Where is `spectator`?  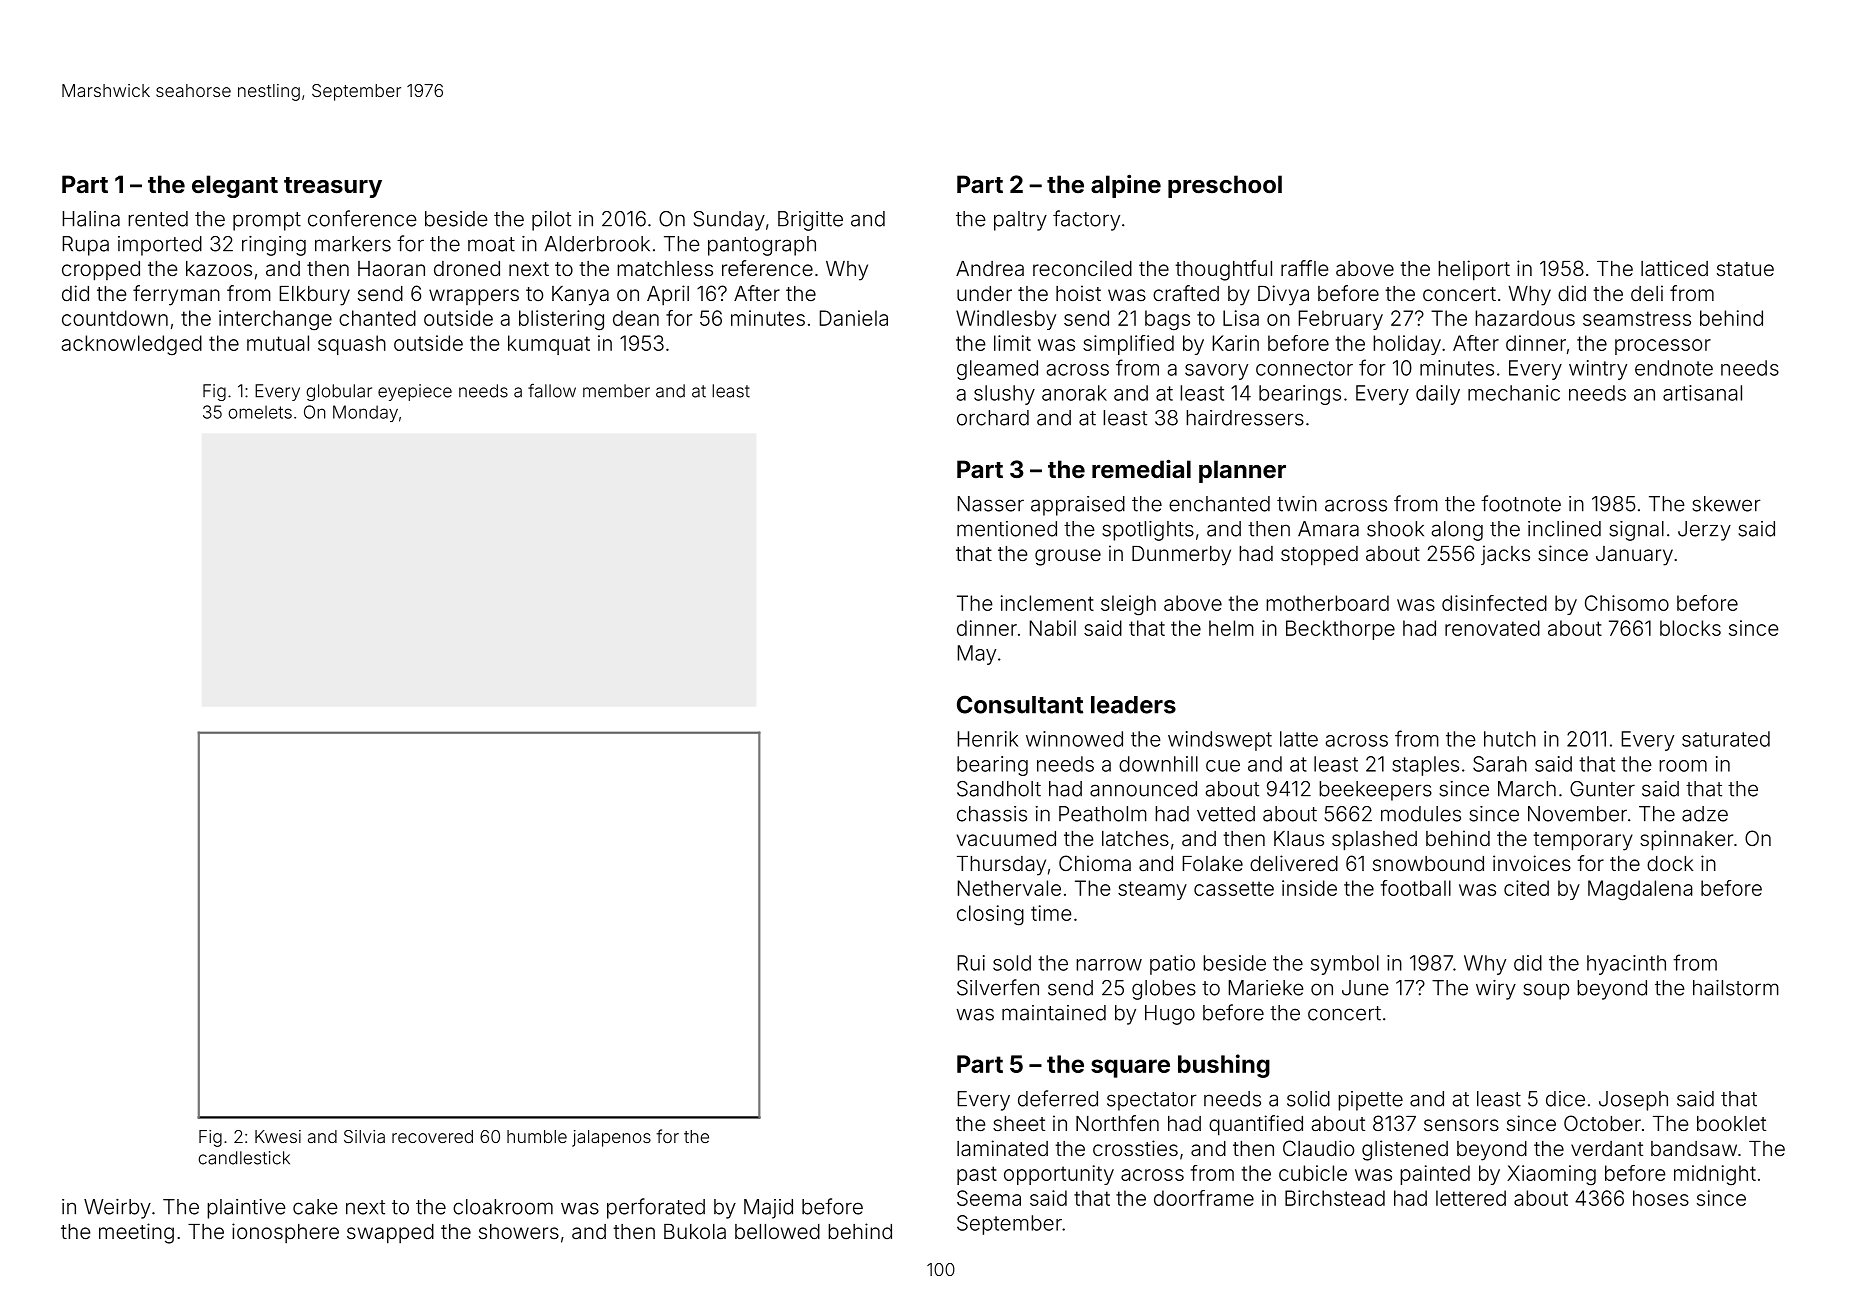
spectator is located at coordinates (1152, 1101).
